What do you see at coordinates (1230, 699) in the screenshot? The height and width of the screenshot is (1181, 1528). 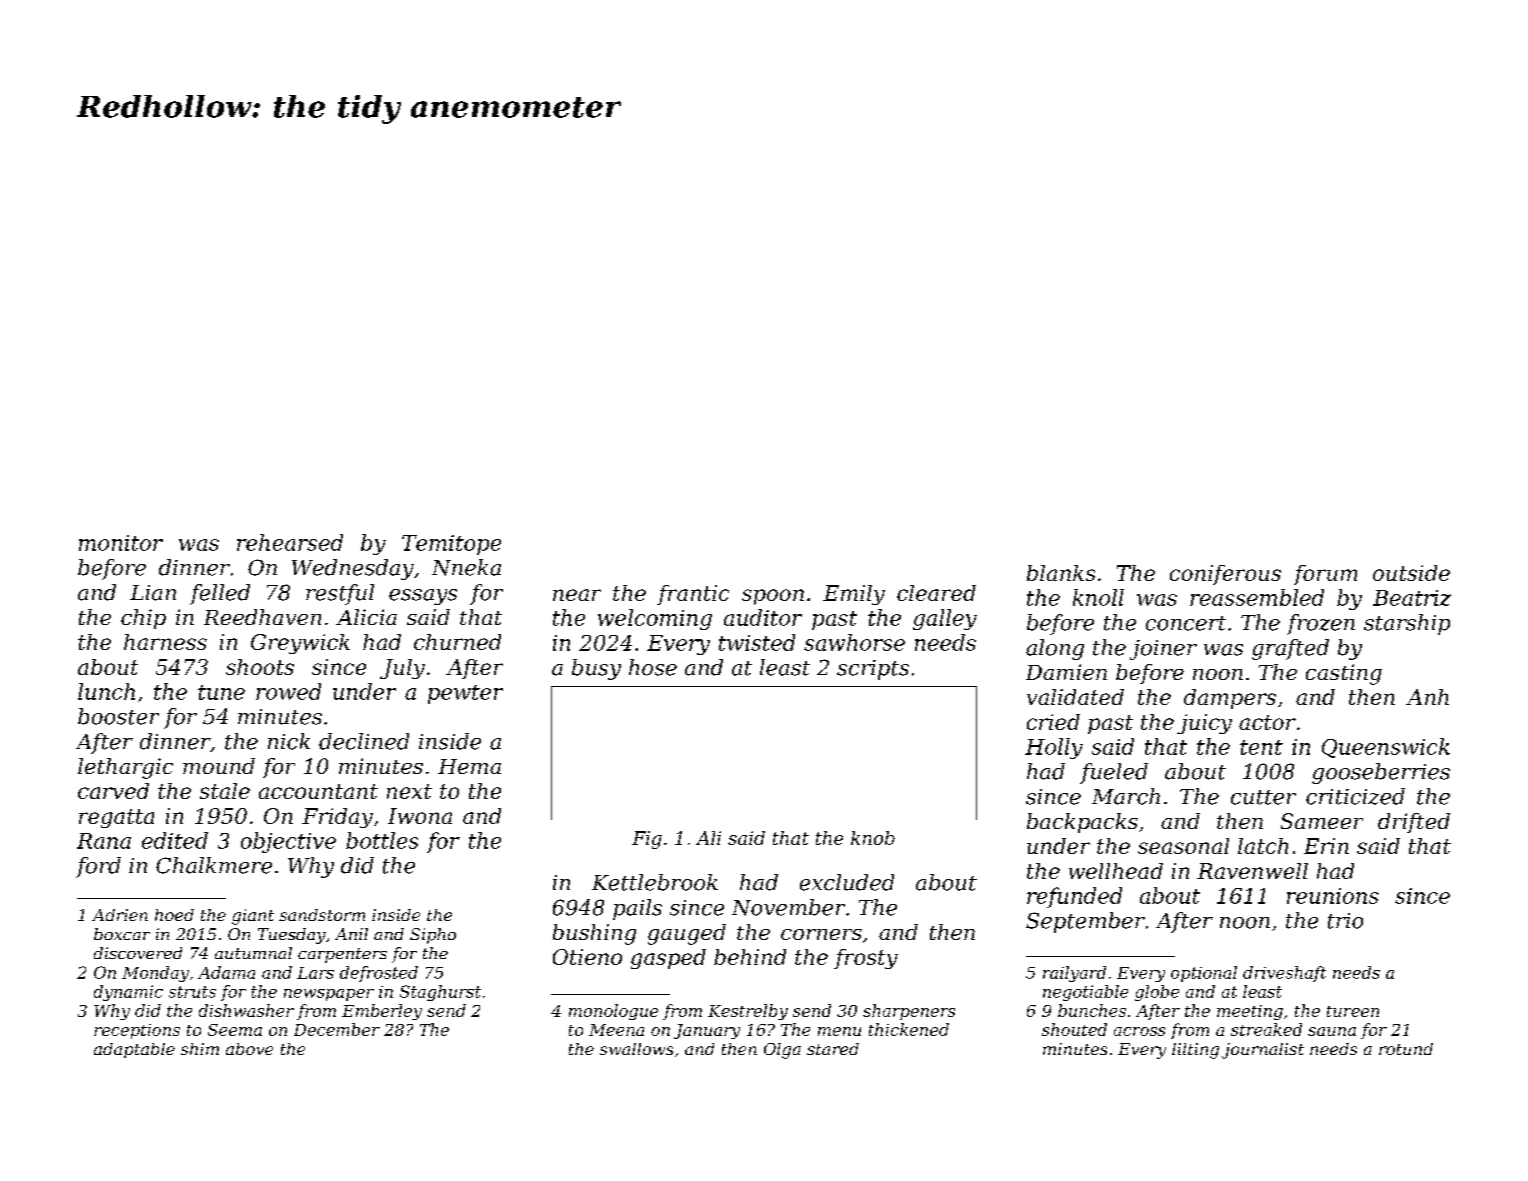 I see `dampers` at bounding box center [1230, 699].
